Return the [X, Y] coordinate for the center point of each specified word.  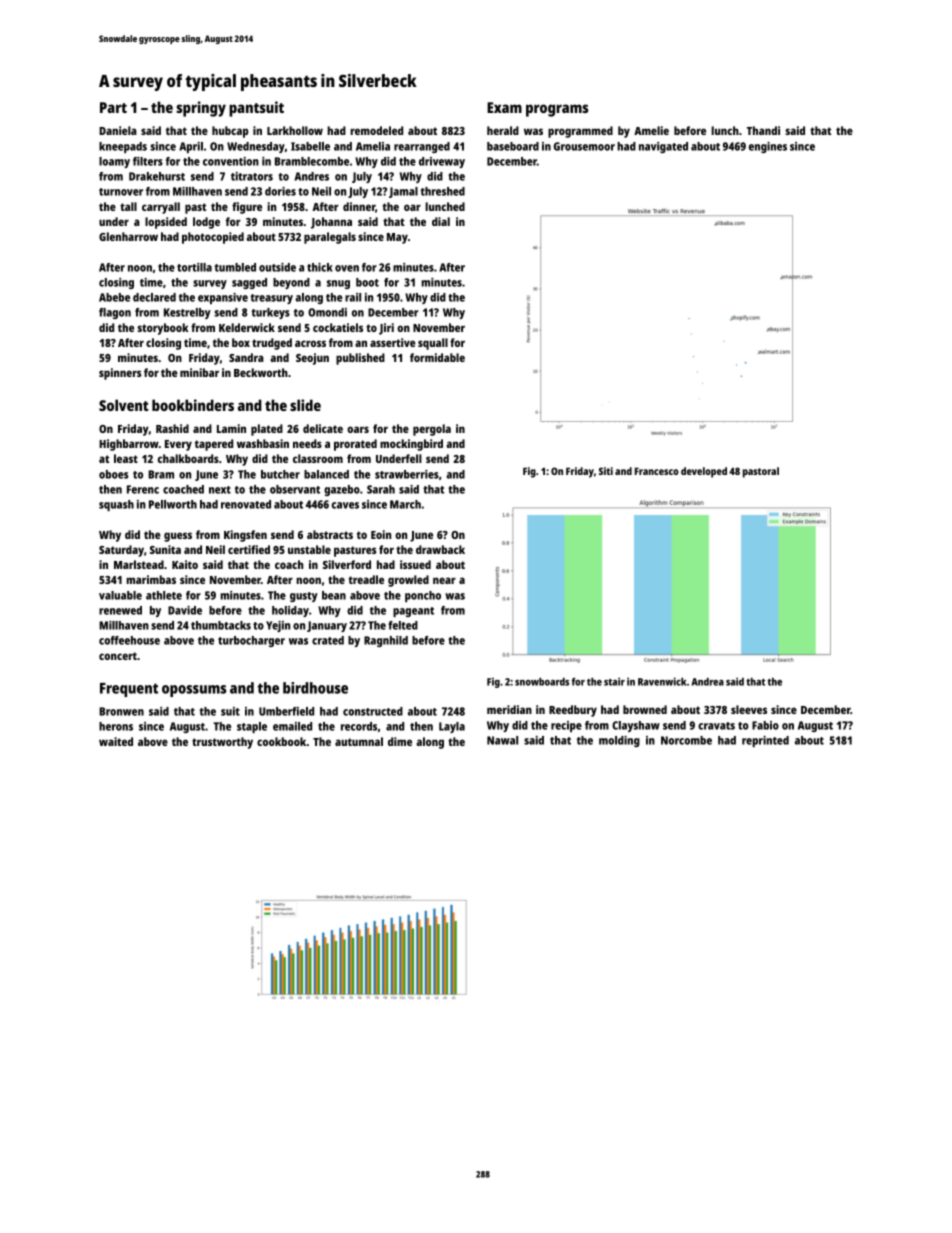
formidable [437, 357]
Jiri [386, 329]
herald [503, 130]
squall [433, 344]
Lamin [231, 428]
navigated [663, 147]
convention [231, 161]
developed [704, 472]
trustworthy [222, 743]
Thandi [763, 130]
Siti [606, 471]
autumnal [359, 741]
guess [178, 537]
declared [154, 297]
